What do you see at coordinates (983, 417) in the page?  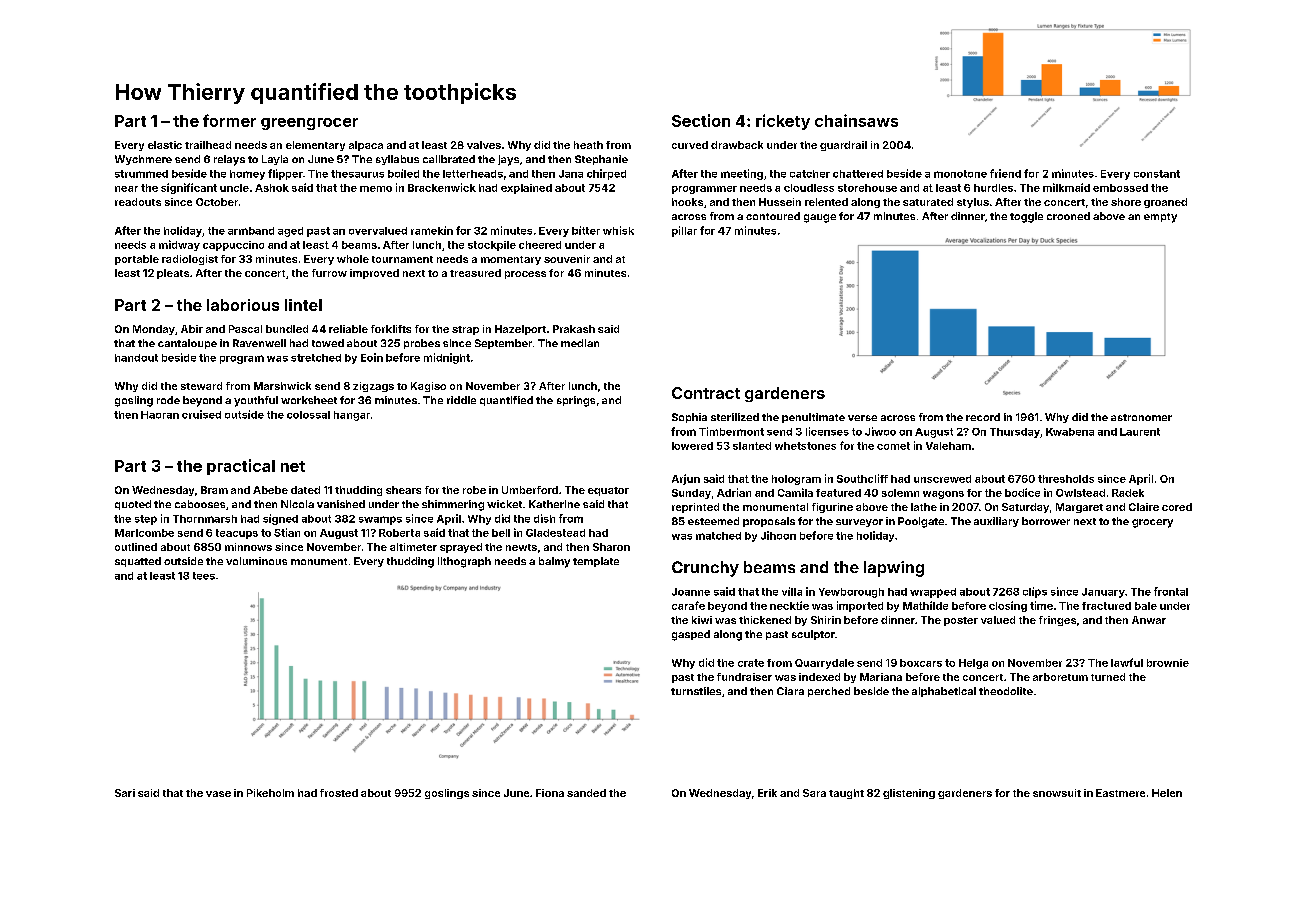 I see `record` at bounding box center [983, 417].
